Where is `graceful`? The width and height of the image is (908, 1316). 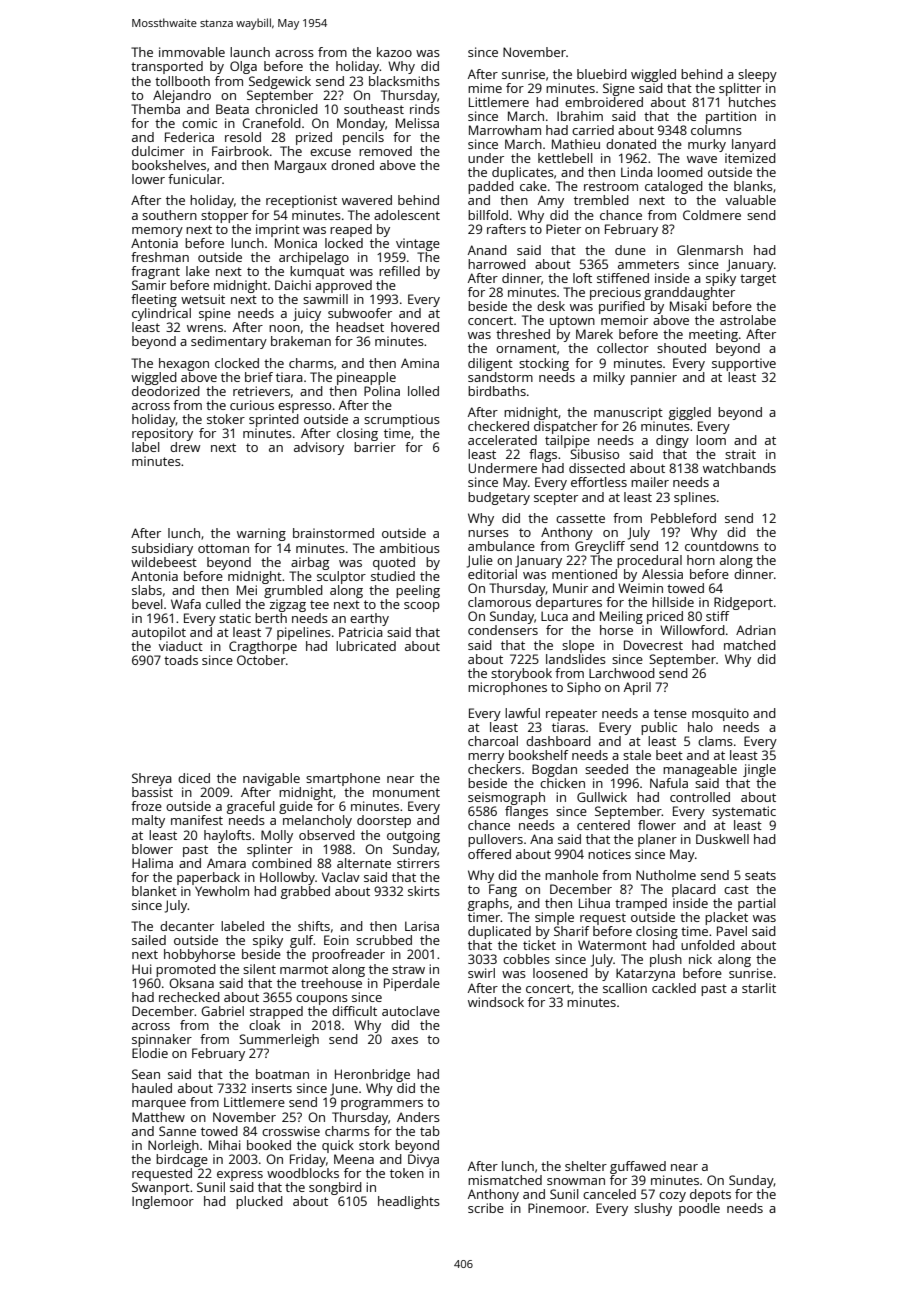 graceful is located at coordinates (251, 807).
